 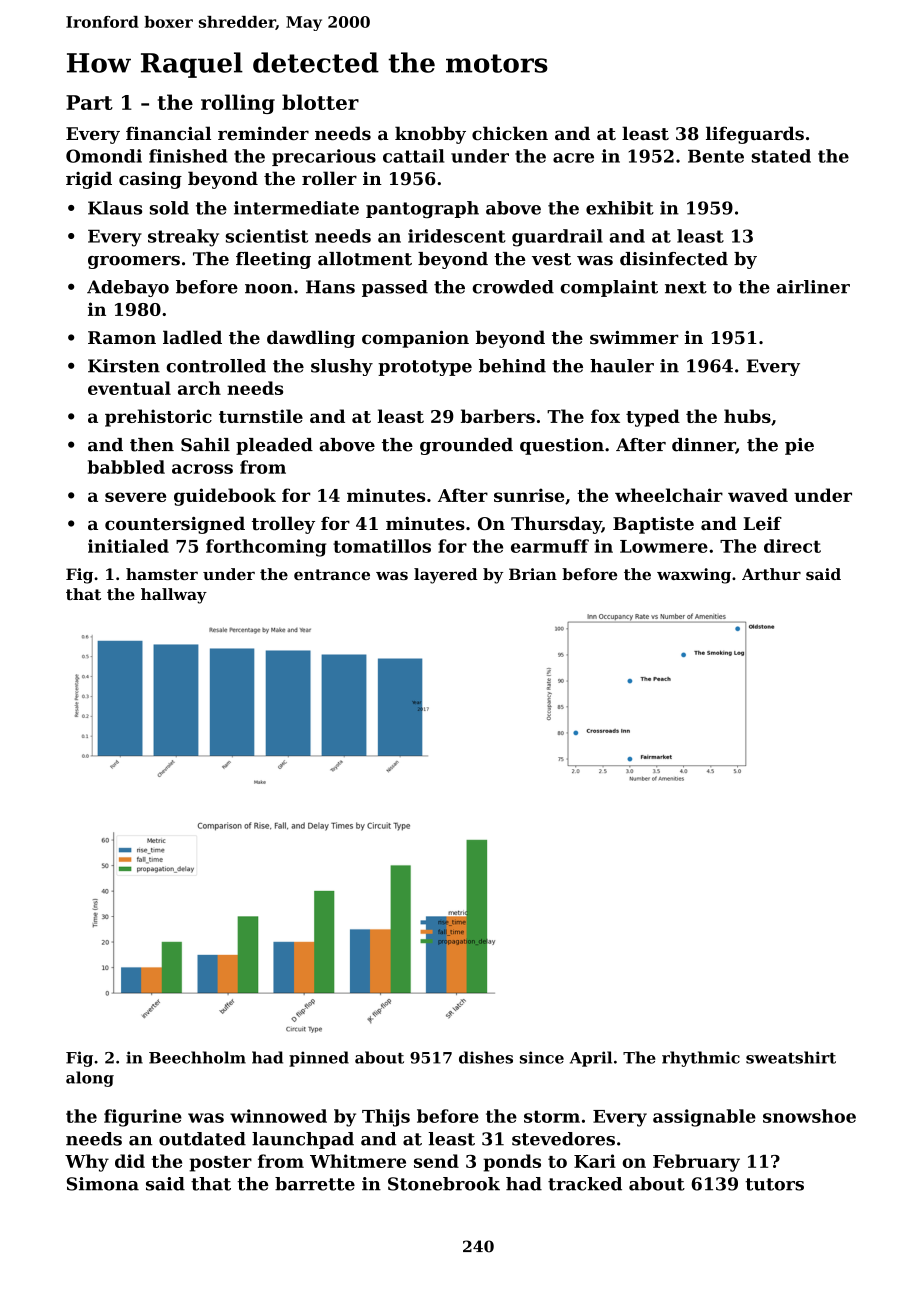 What do you see at coordinates (694, 576) in the page?
I see `waxwing` at bounding box center [694, 576].
